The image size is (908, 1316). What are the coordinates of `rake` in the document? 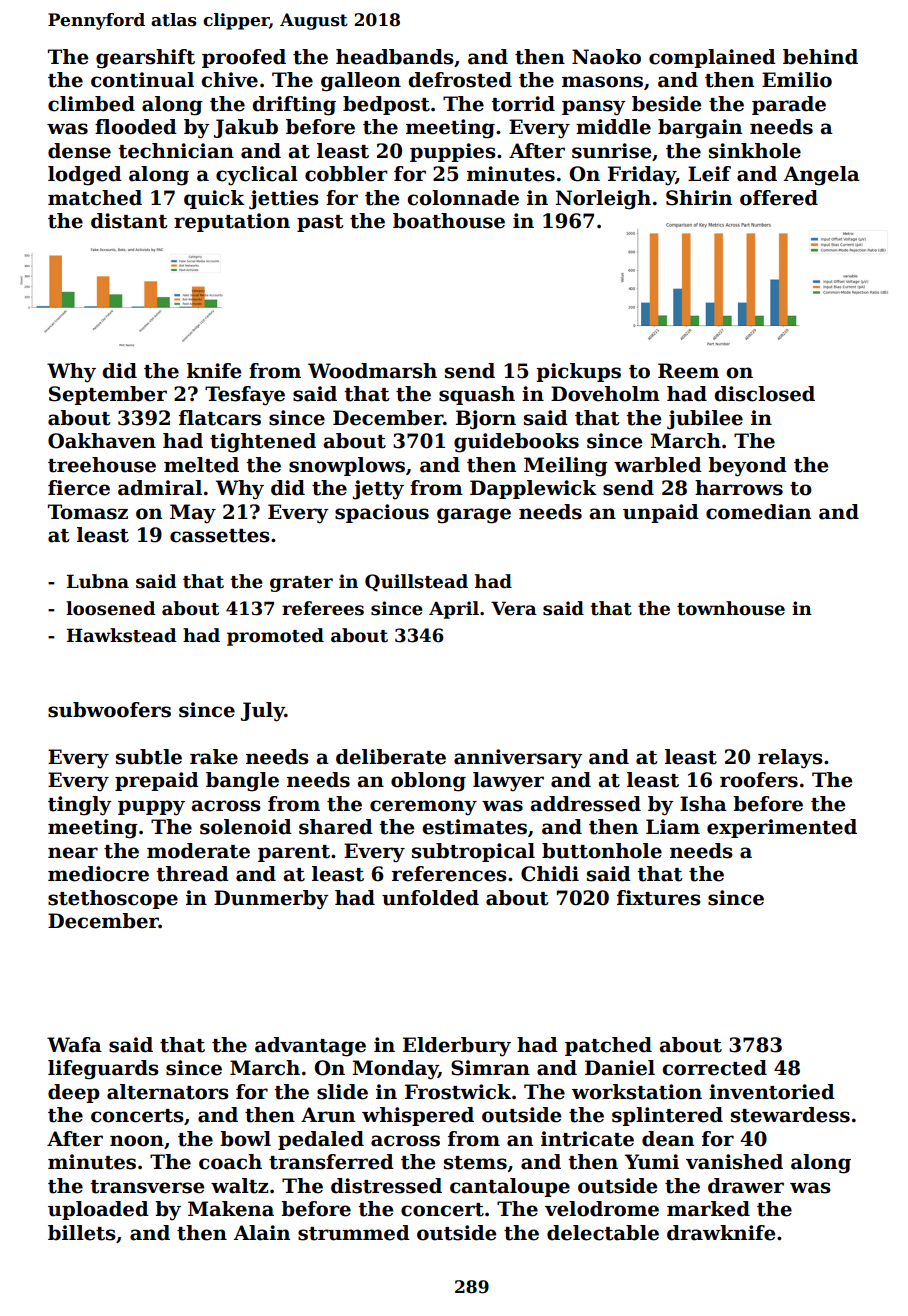 It's located at (214, 757).
